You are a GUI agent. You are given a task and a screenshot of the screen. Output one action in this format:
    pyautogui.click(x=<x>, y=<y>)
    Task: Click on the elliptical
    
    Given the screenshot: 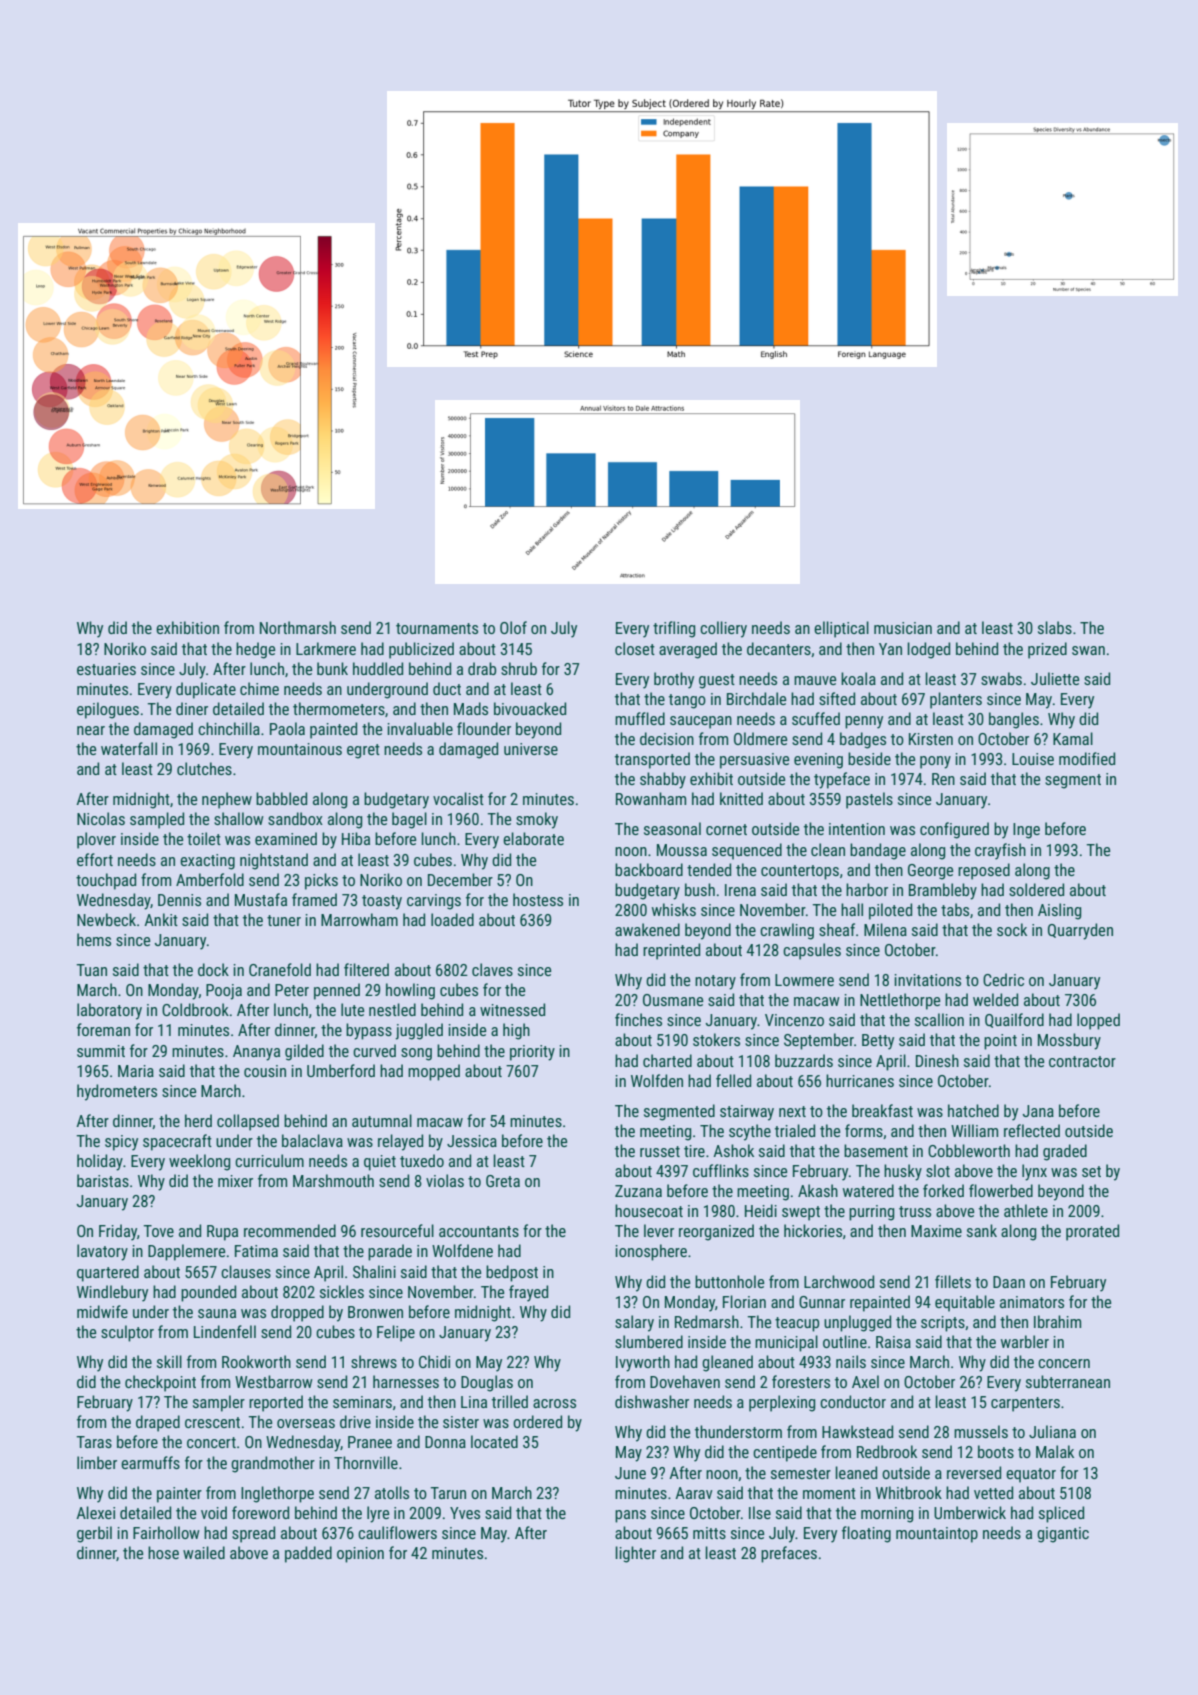 What is the action you would take?
    pyautogui.click(x=841, y=629)
